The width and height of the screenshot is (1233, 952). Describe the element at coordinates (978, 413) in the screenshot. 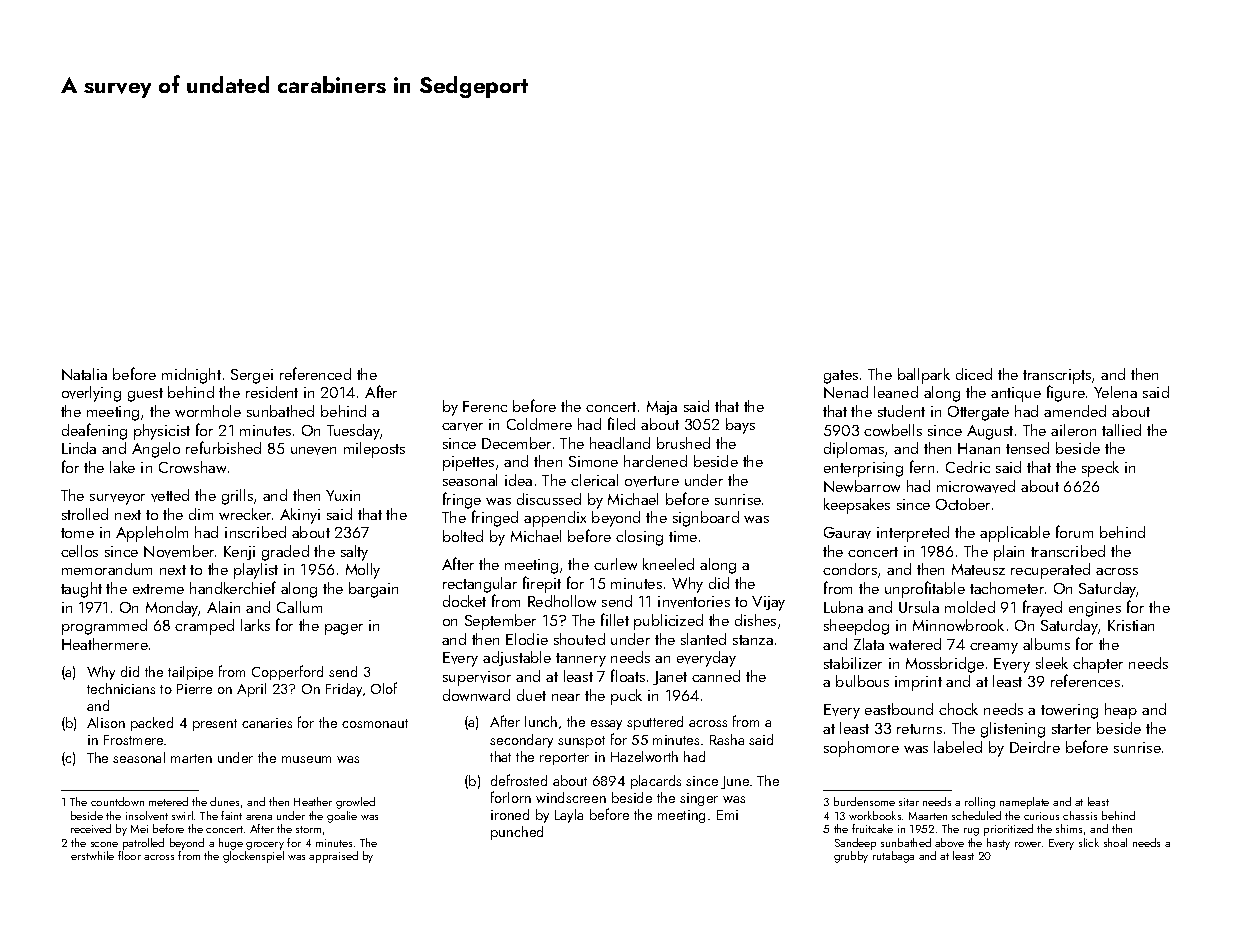

I see `Ottergate` at that location.
